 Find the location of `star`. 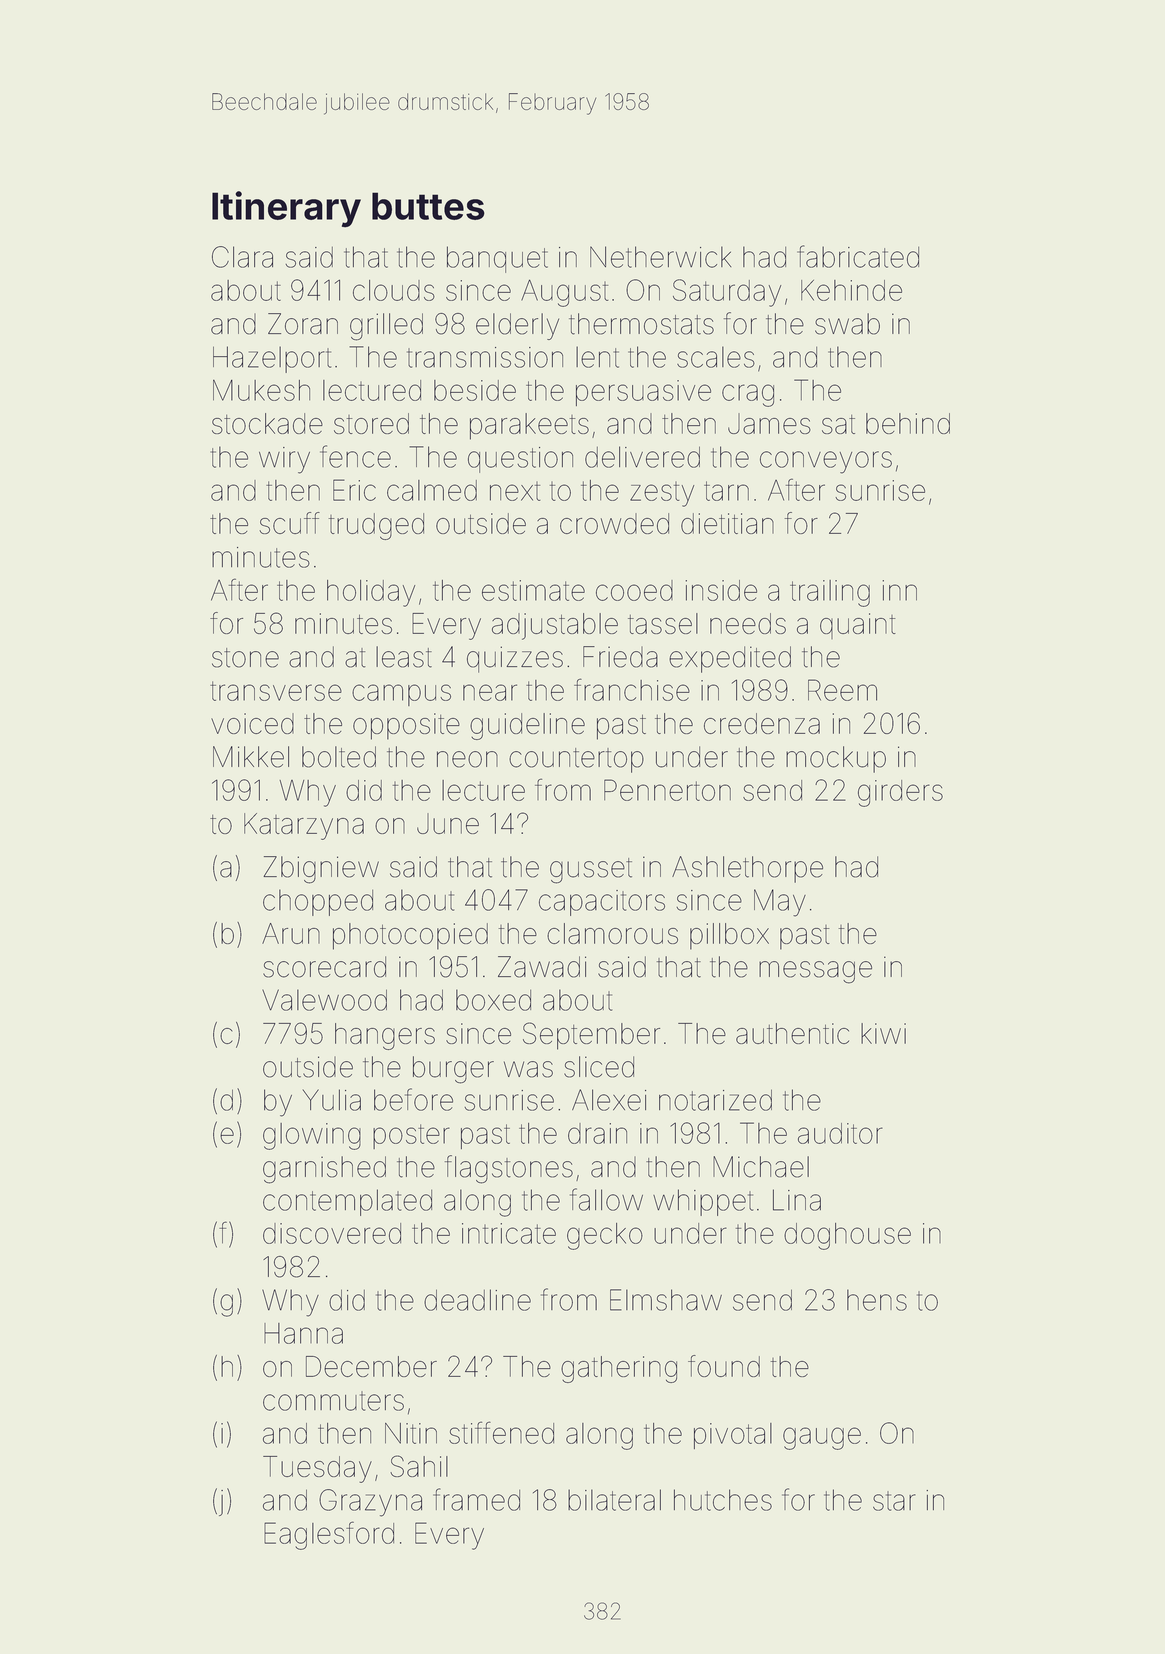

star is located at coordinates (894, 1501).
